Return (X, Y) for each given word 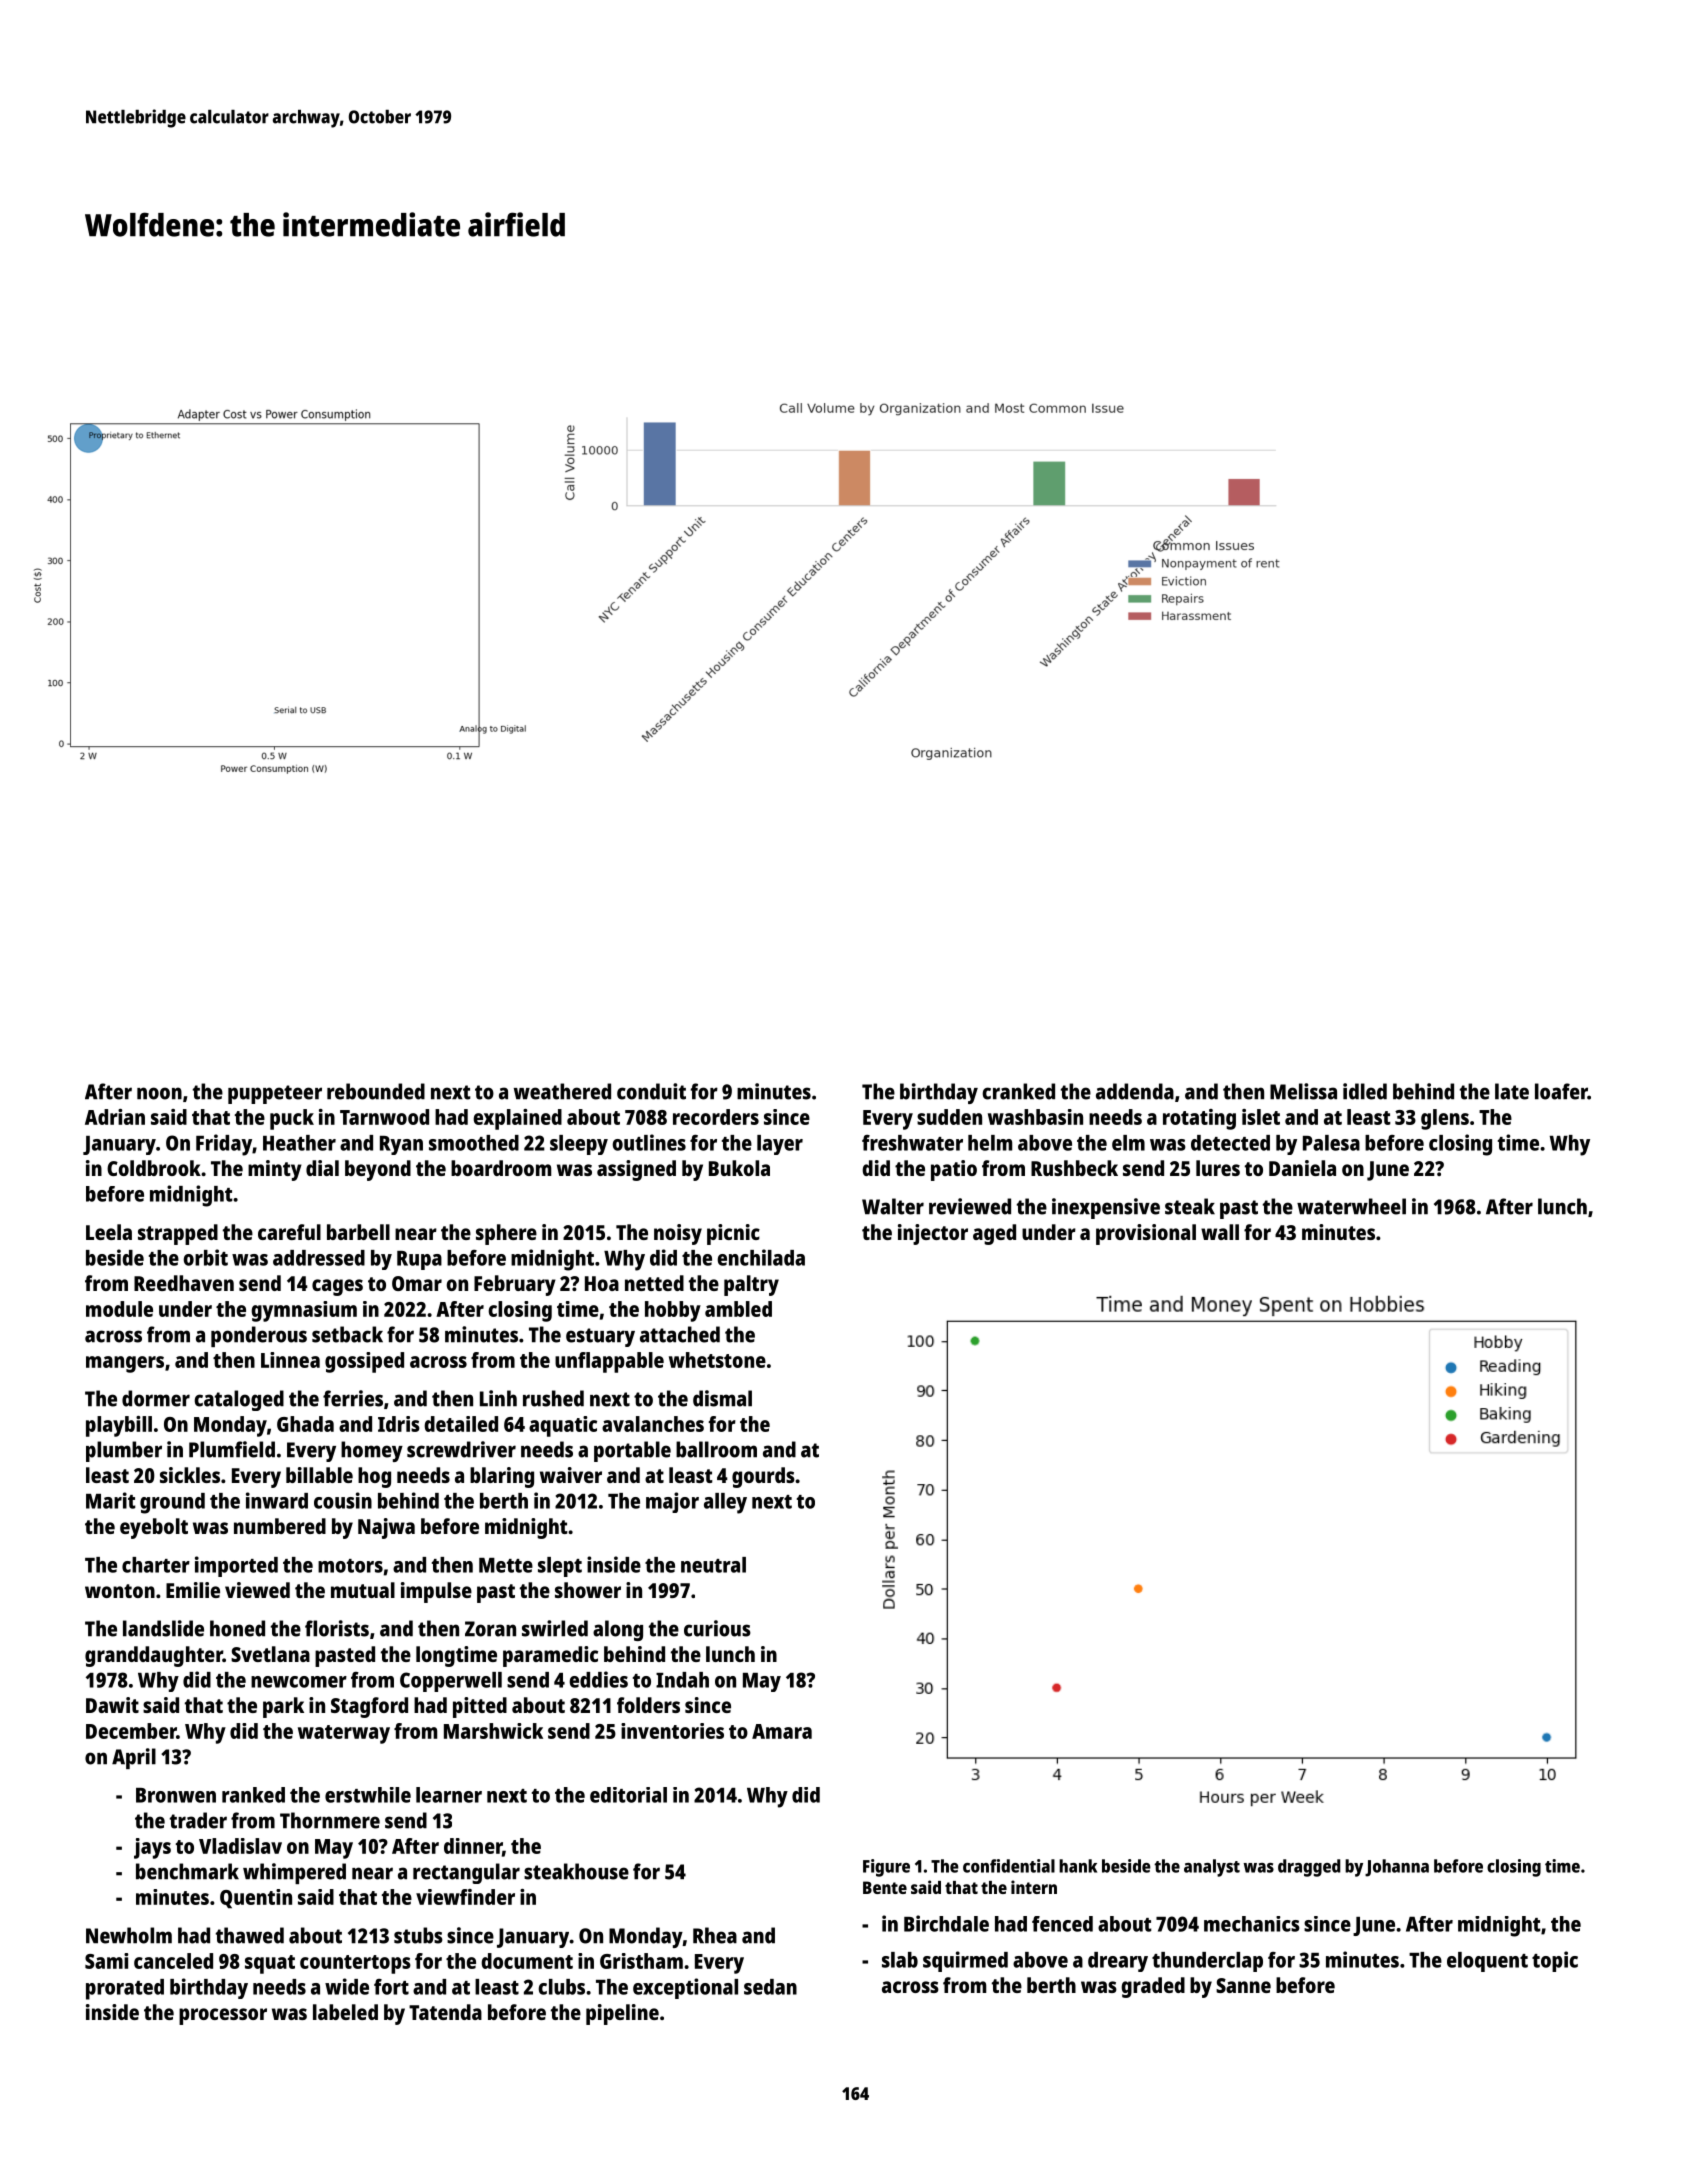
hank (1078, 1866)
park (283, 1707)
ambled (738, 1309)
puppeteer (275, 1094)
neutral (713, 1565)
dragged (1309, 1868)
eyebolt (154, 1528)
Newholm (129, 1935)
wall (1220, 1232)
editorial (628, 1795)
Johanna (1397, 1868)
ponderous (259, 1336)
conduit (651, 1091)
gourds (763, 1477)
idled (1365, 1091)
